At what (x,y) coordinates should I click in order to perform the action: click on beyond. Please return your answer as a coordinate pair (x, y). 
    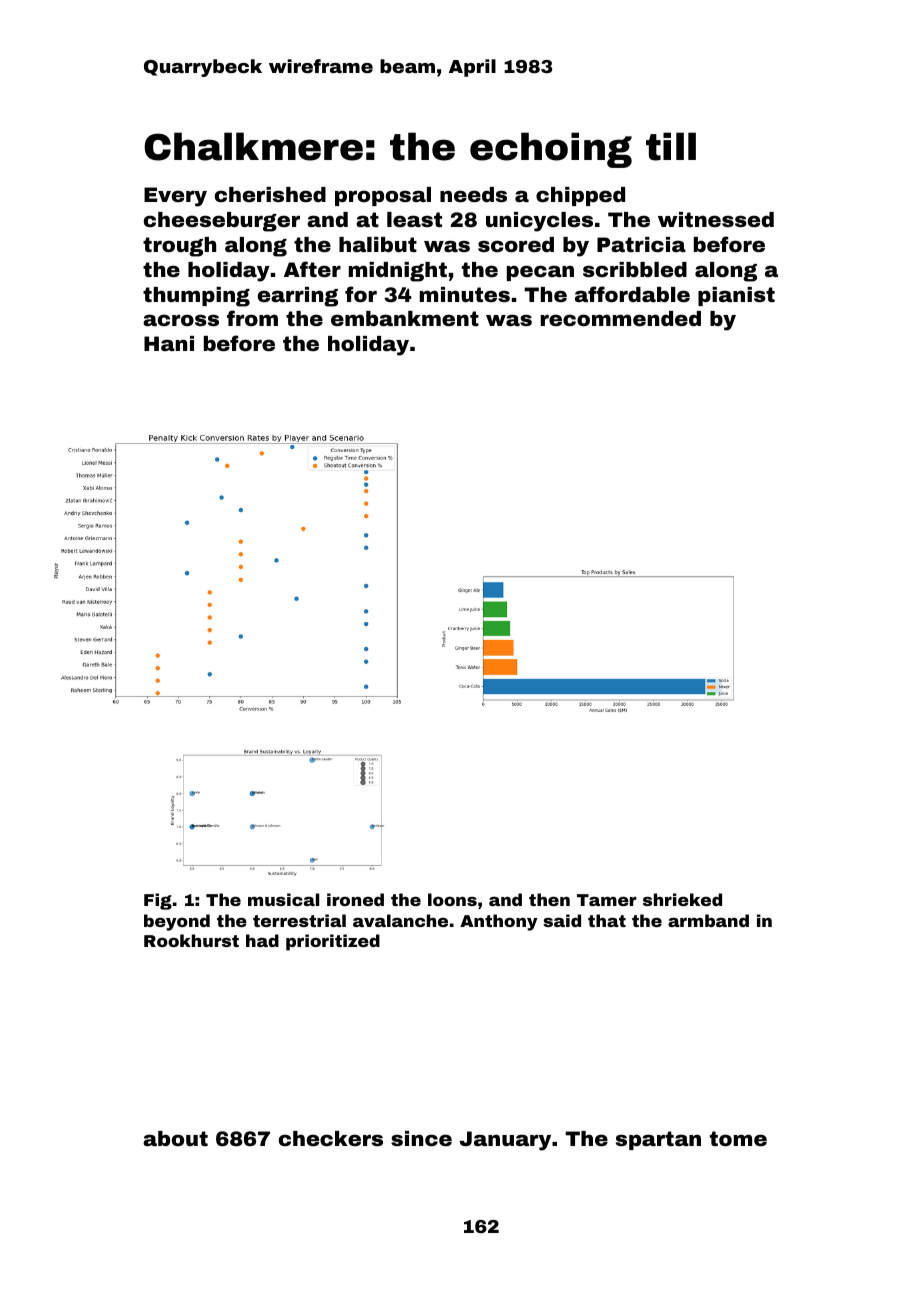
    Looking at the image, I should click on (177, 922).
